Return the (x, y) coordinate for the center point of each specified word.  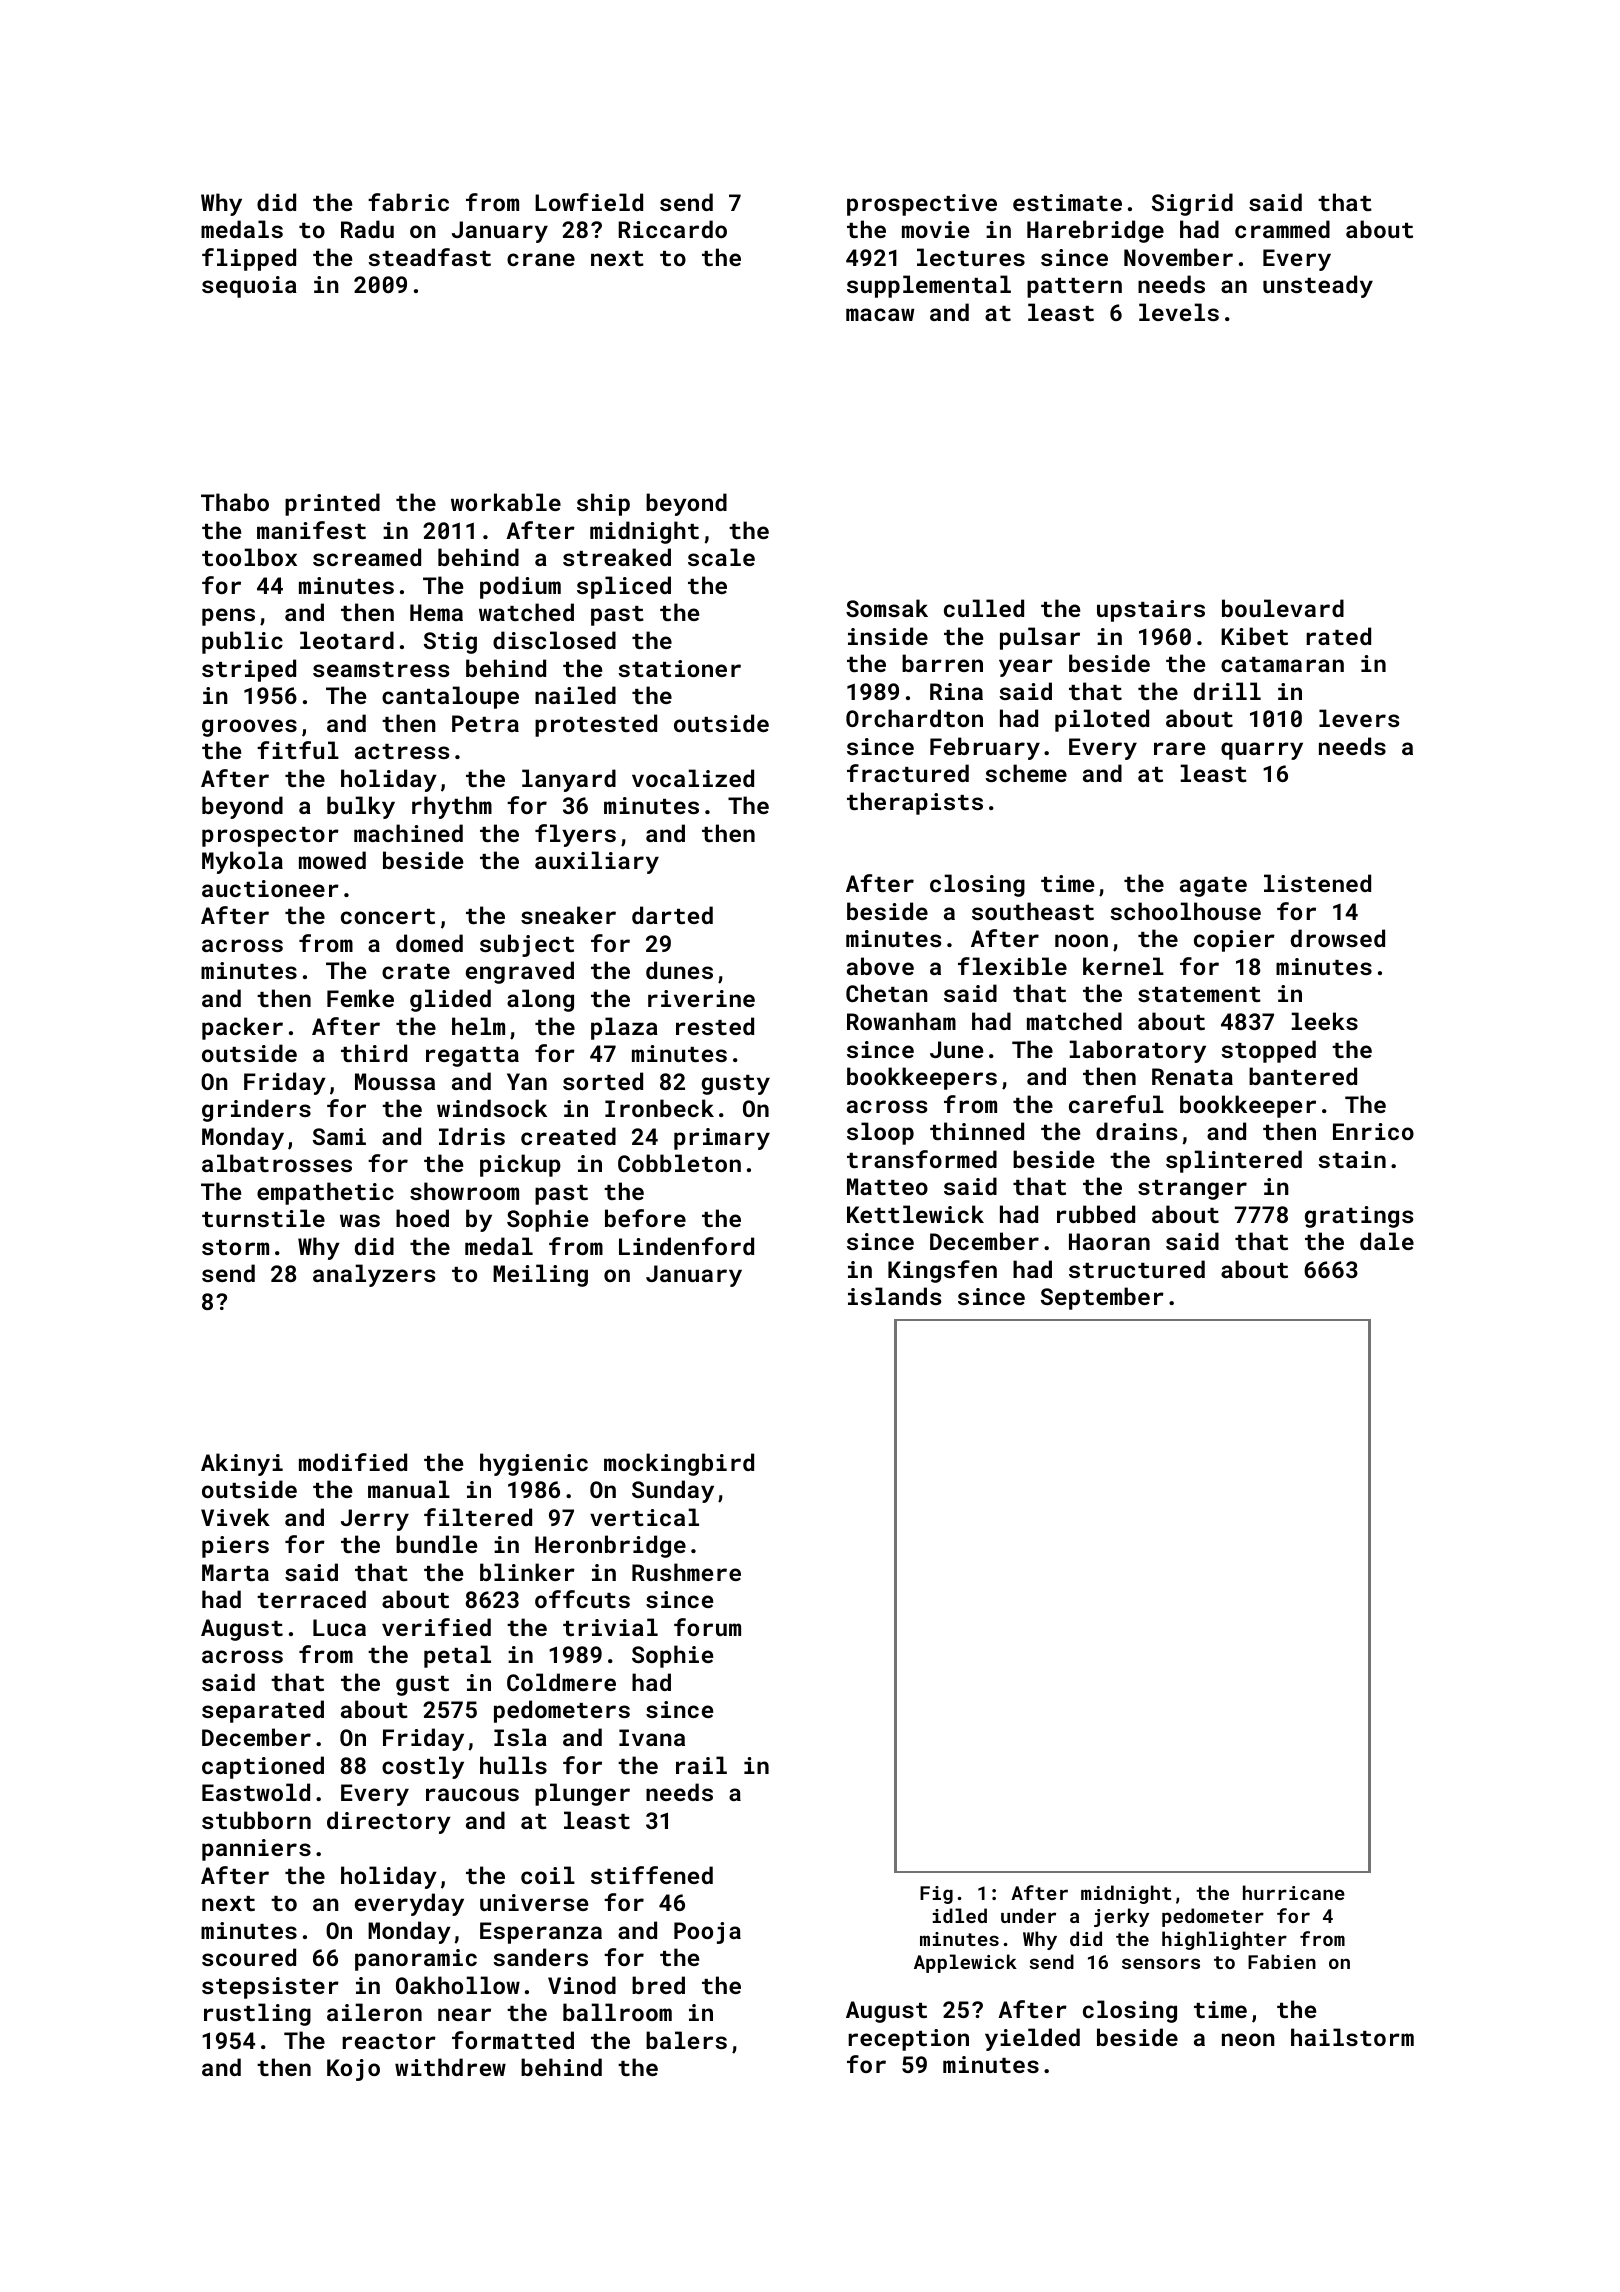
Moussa (395, 1081)
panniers (256, 1850)
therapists (915, 803)
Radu (367, 229)
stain (1352, 1159)
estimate (1067, 202)
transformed (922, 1159)
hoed (422, 1218)
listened (1317, 883)
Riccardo (672, 229)
